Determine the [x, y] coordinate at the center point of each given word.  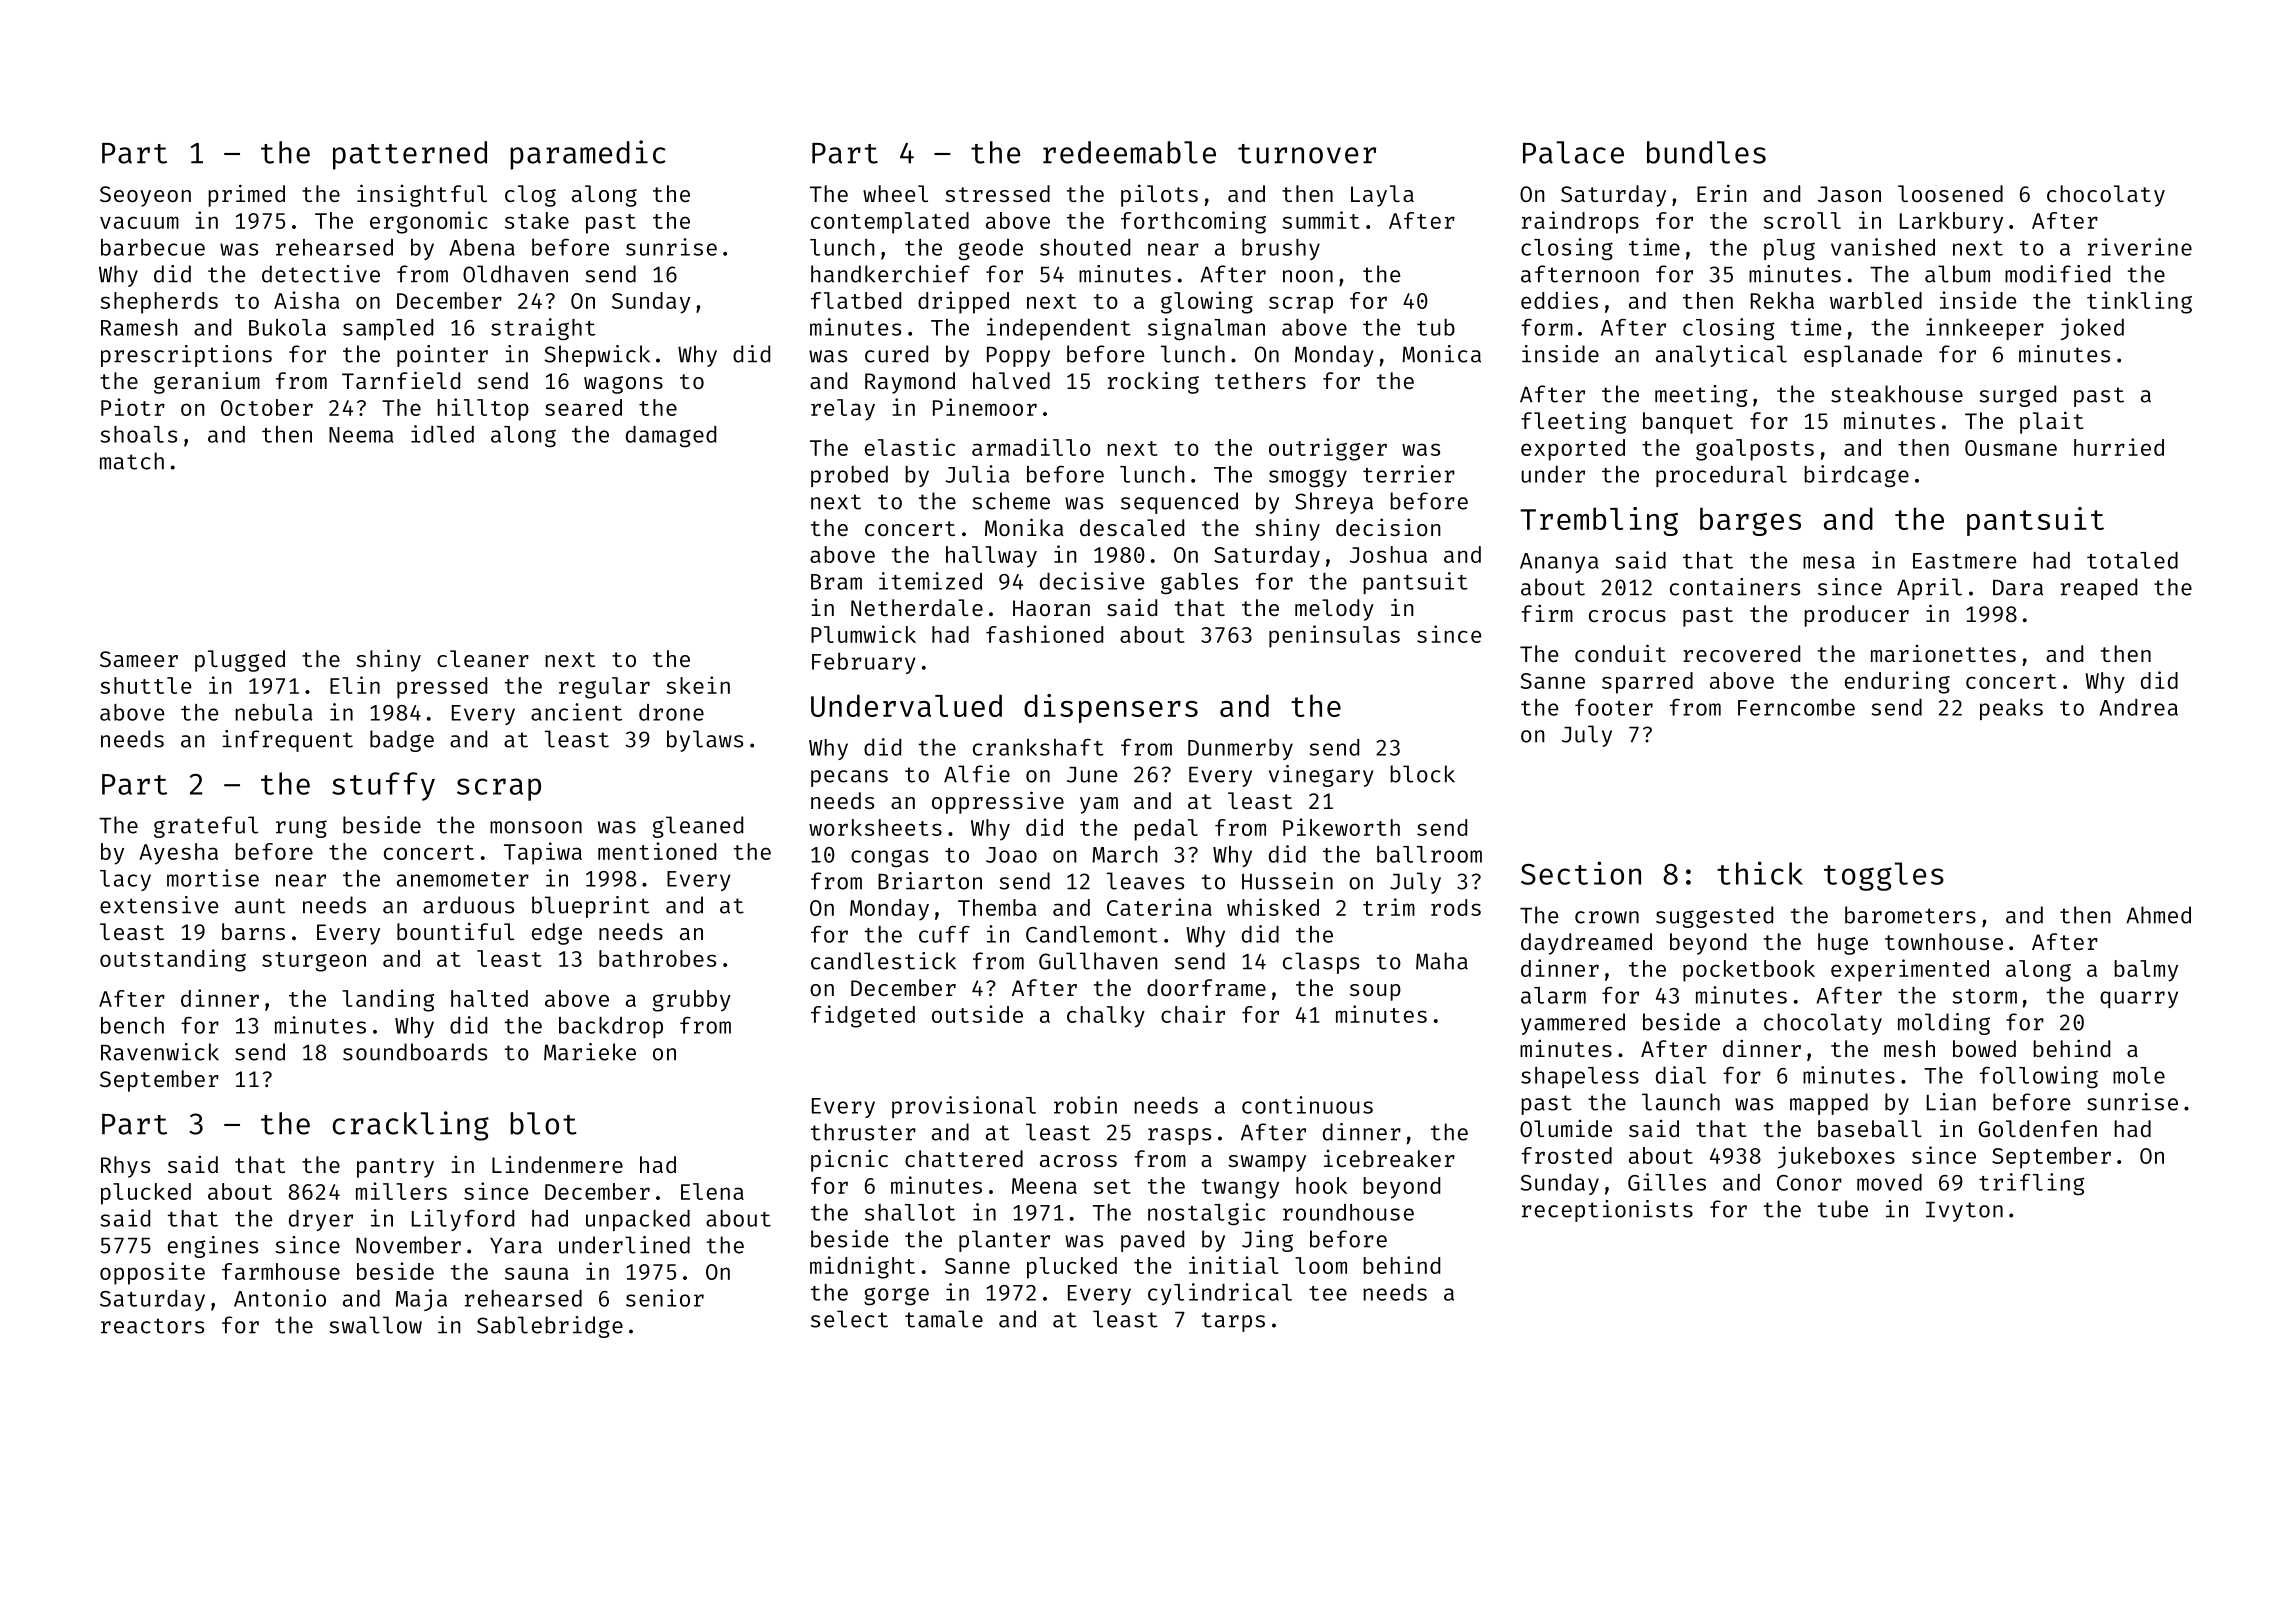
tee [1328, 1293]
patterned [410, 155]
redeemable [1129, 152]
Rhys [125, 1167]
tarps [1233, 1322]
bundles [1706, 152]
